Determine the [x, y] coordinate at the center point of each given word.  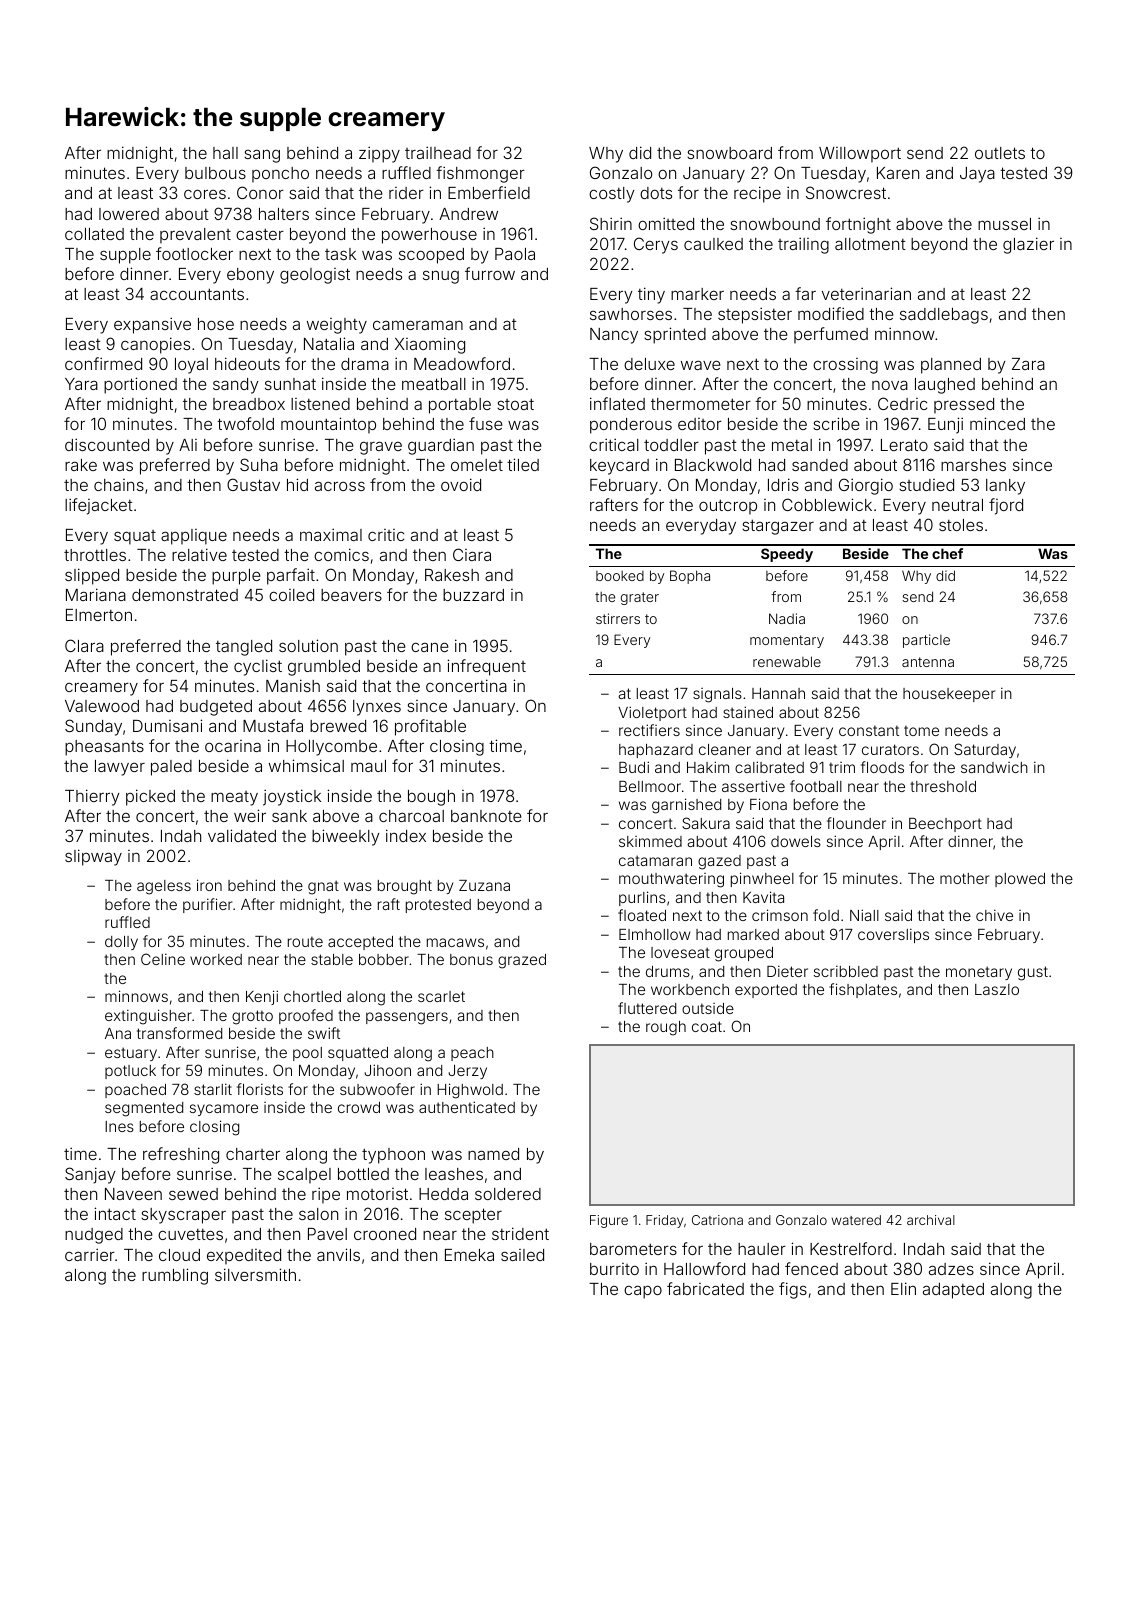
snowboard [729, 153]
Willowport [860, 155]
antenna [928, 662]
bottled [363, 1174]
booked [620, 576]
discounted [107, 444]
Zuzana [484, 885]
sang [262, 156]
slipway [93, 857]
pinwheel [762, 879]
